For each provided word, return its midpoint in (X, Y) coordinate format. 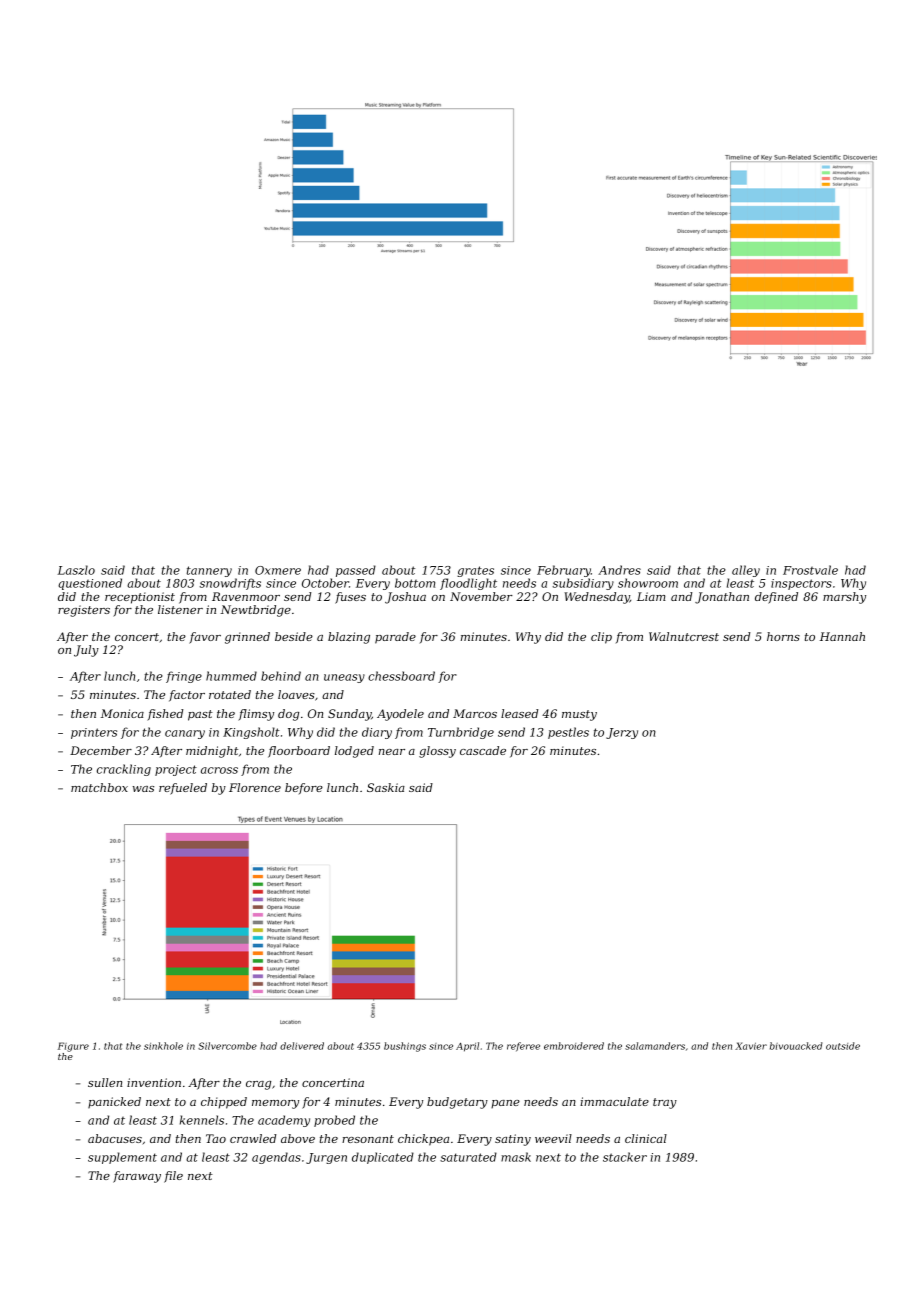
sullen (105, 1082)
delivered (302, 1046)
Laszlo (76, 570)
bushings (405, 1047)
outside (843, 1046)
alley (746, 571)
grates (475, 571)
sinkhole (163, 1046)
